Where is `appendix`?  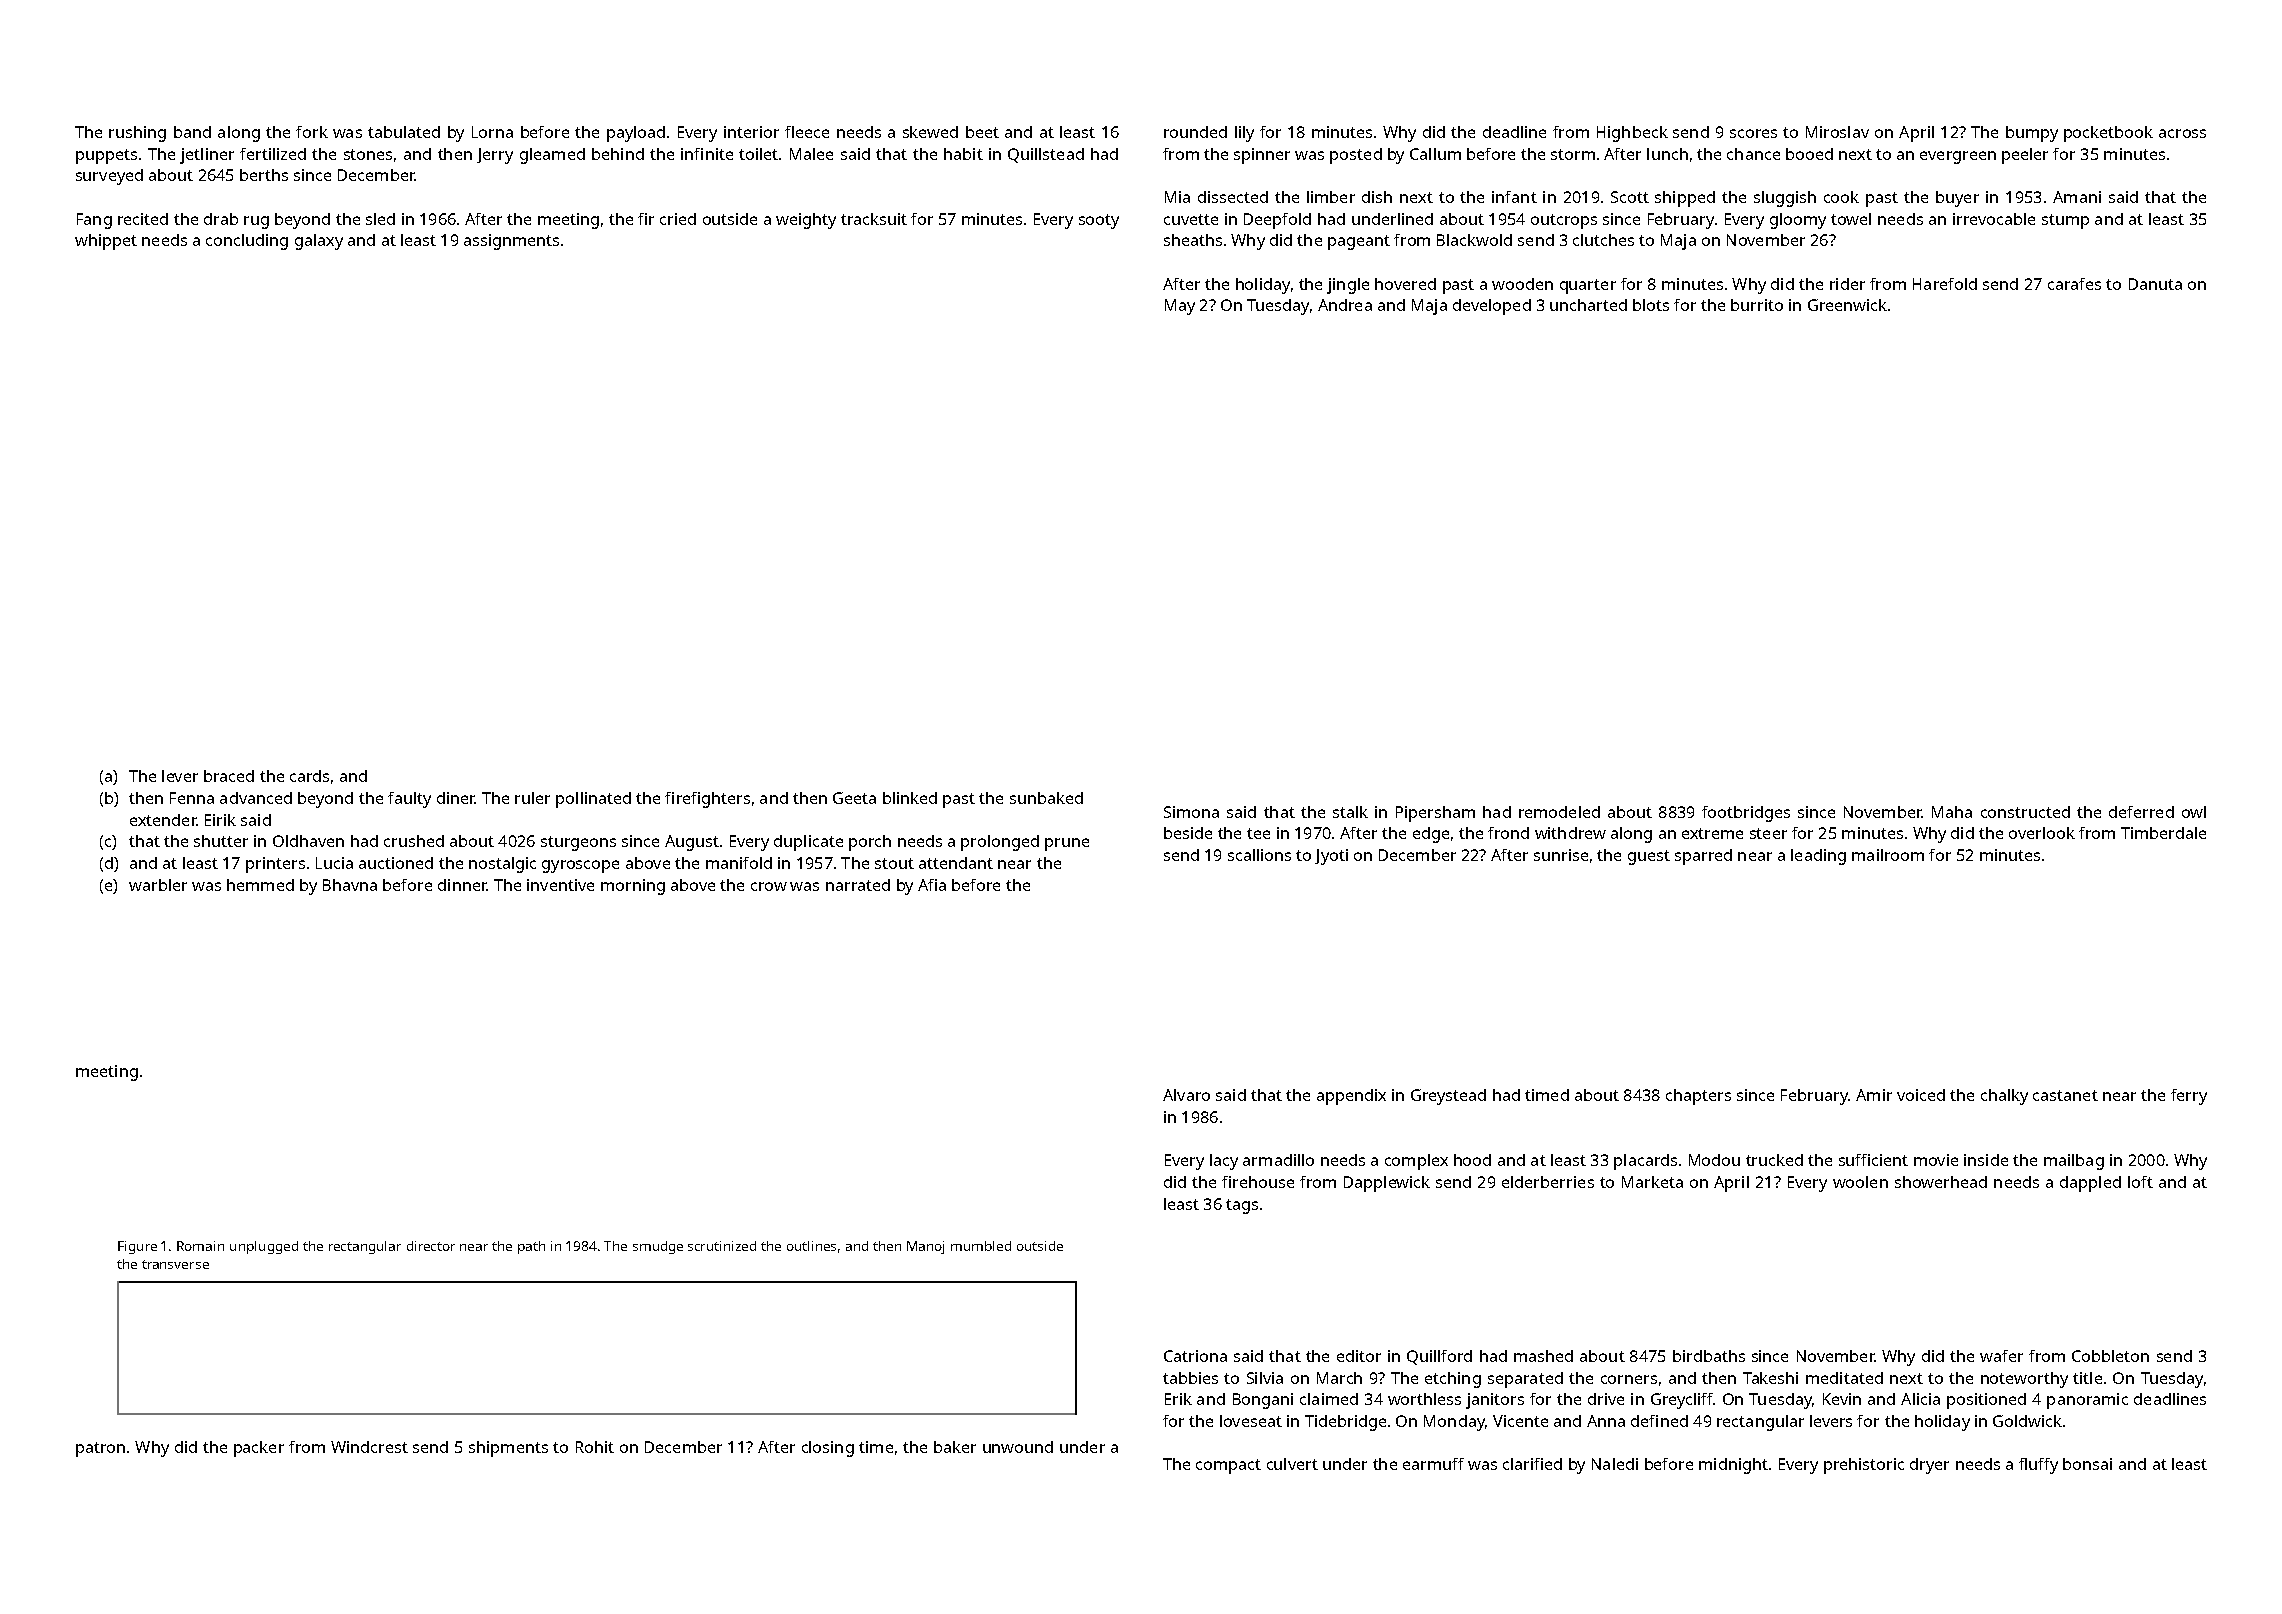
appendix is located at coordinates (1351, 1097).
